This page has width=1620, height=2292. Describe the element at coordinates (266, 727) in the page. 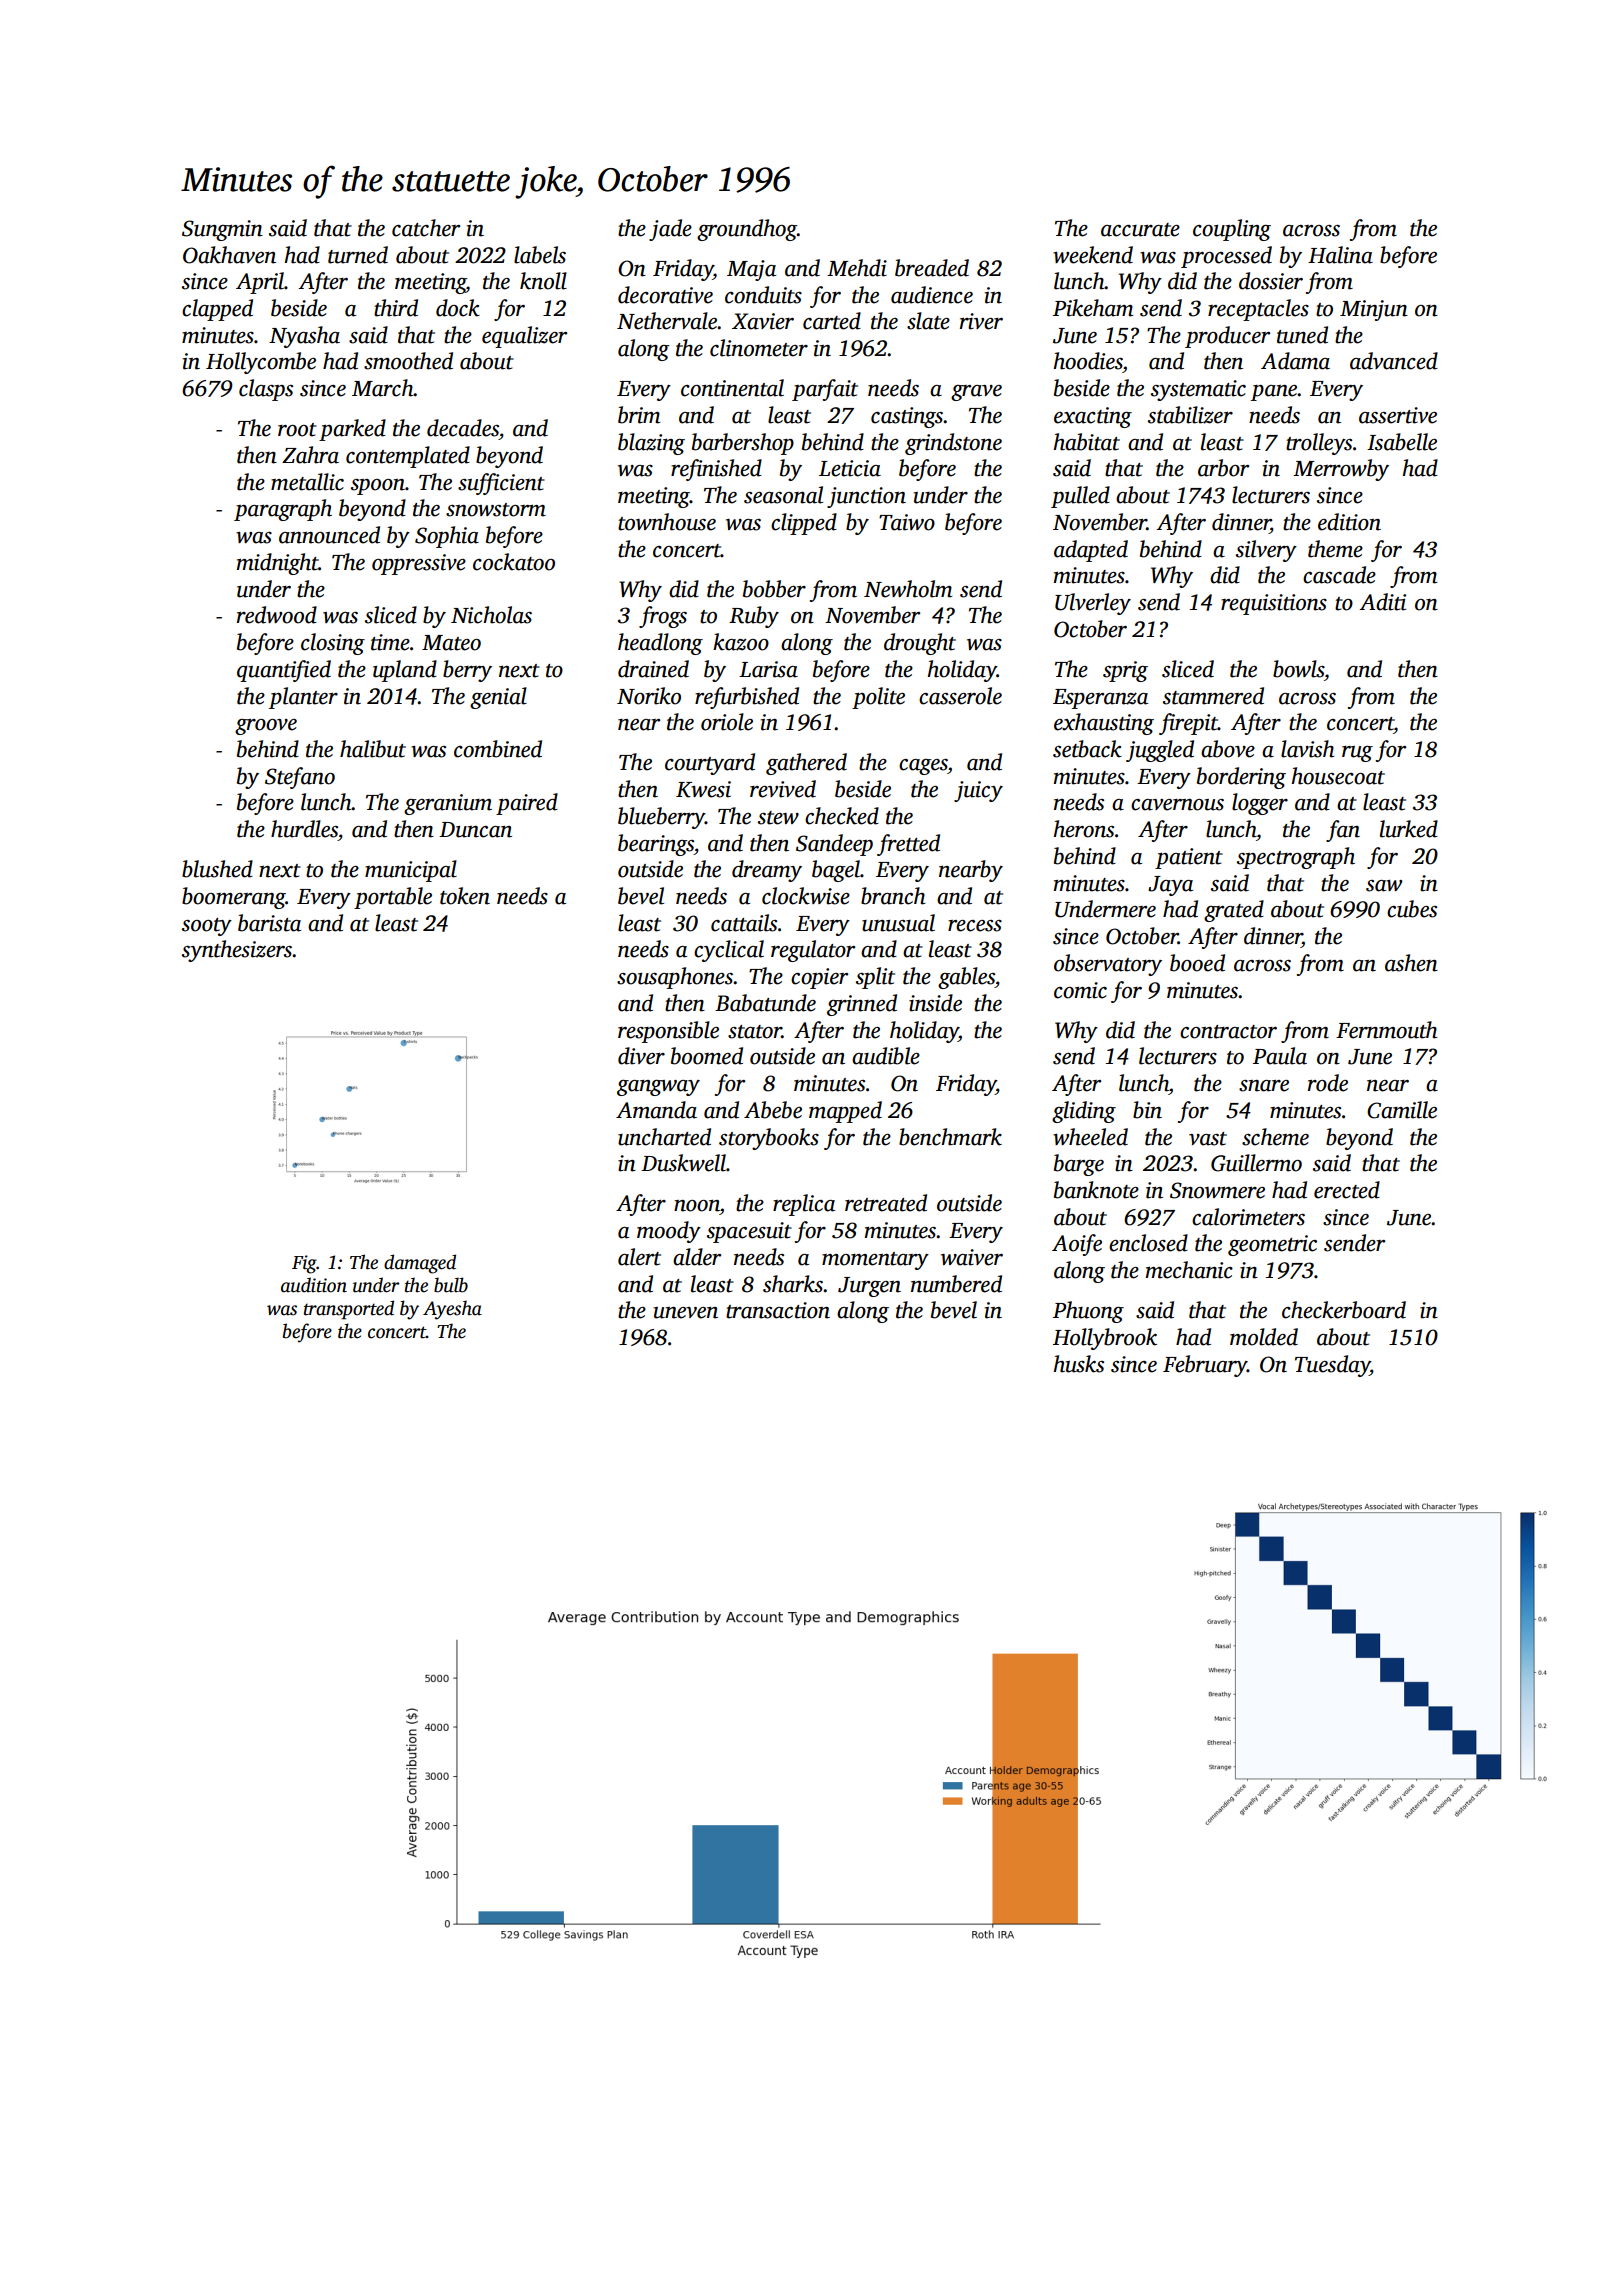

I see `groove` at that location.
